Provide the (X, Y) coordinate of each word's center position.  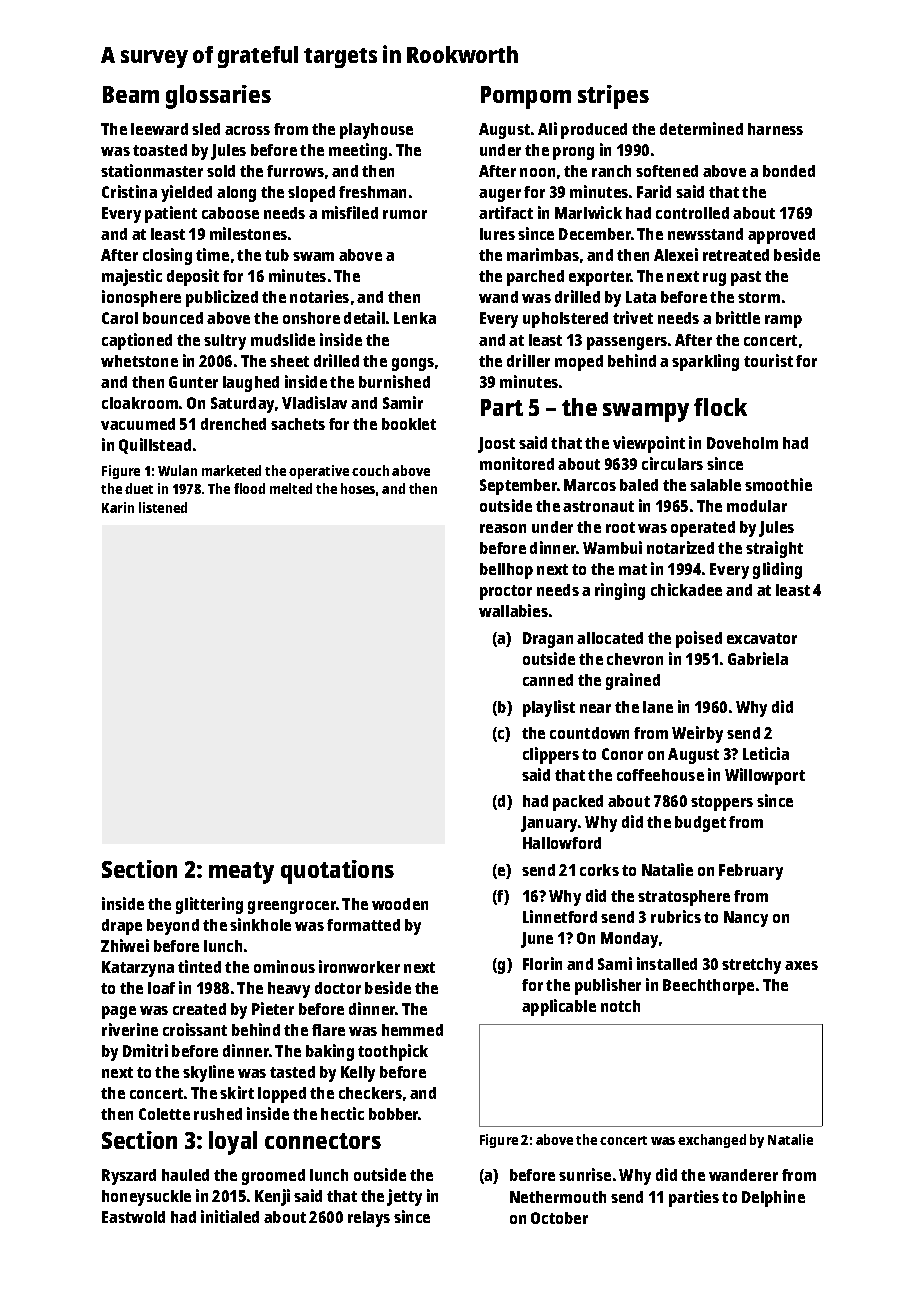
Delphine (773, 1198)
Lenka (415, 318)
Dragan (548, 640)
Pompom (526, 97)
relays (369, 1219)
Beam (131, 94)
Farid (654, 191)
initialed (230, 1216)
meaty (241, 873)
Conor (622, 754)
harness (775, 129)
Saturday (242, 405)
